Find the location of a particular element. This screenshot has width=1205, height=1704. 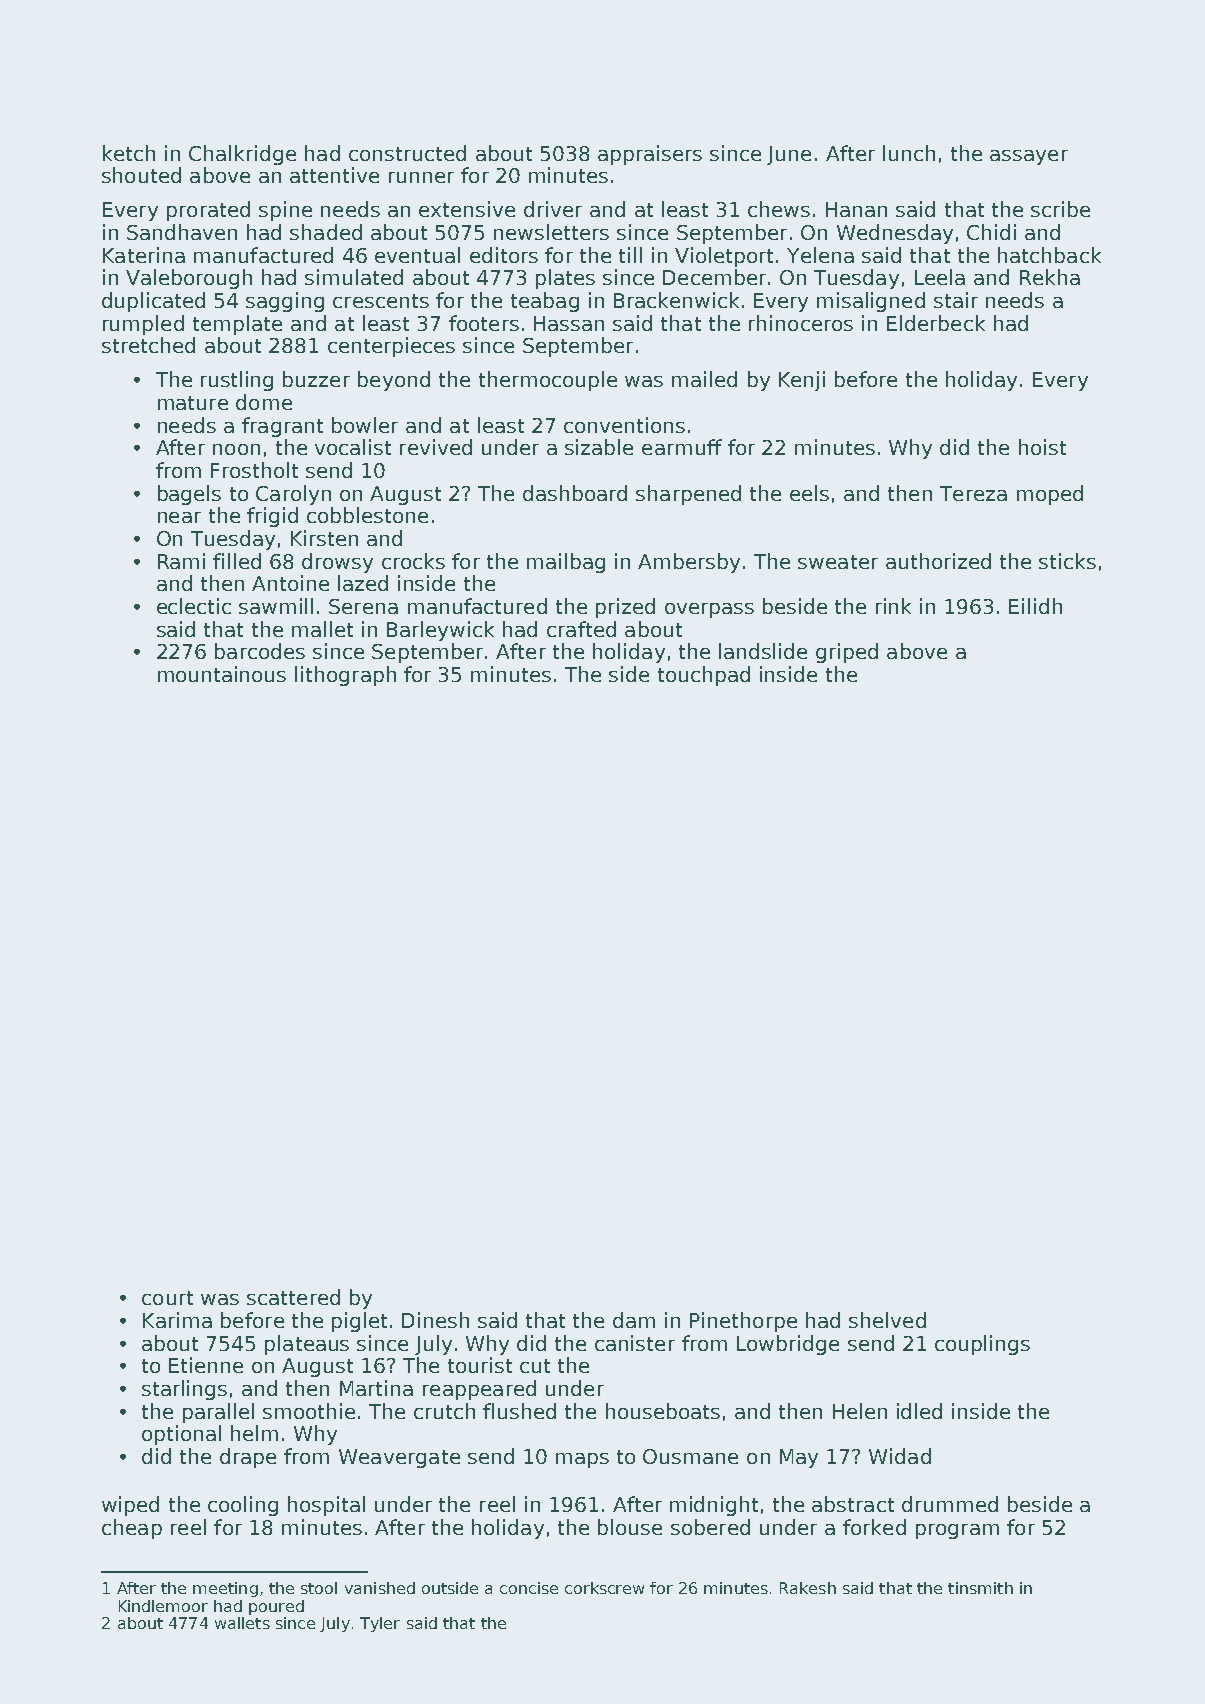

revived is located at coordinates (436, 447).
